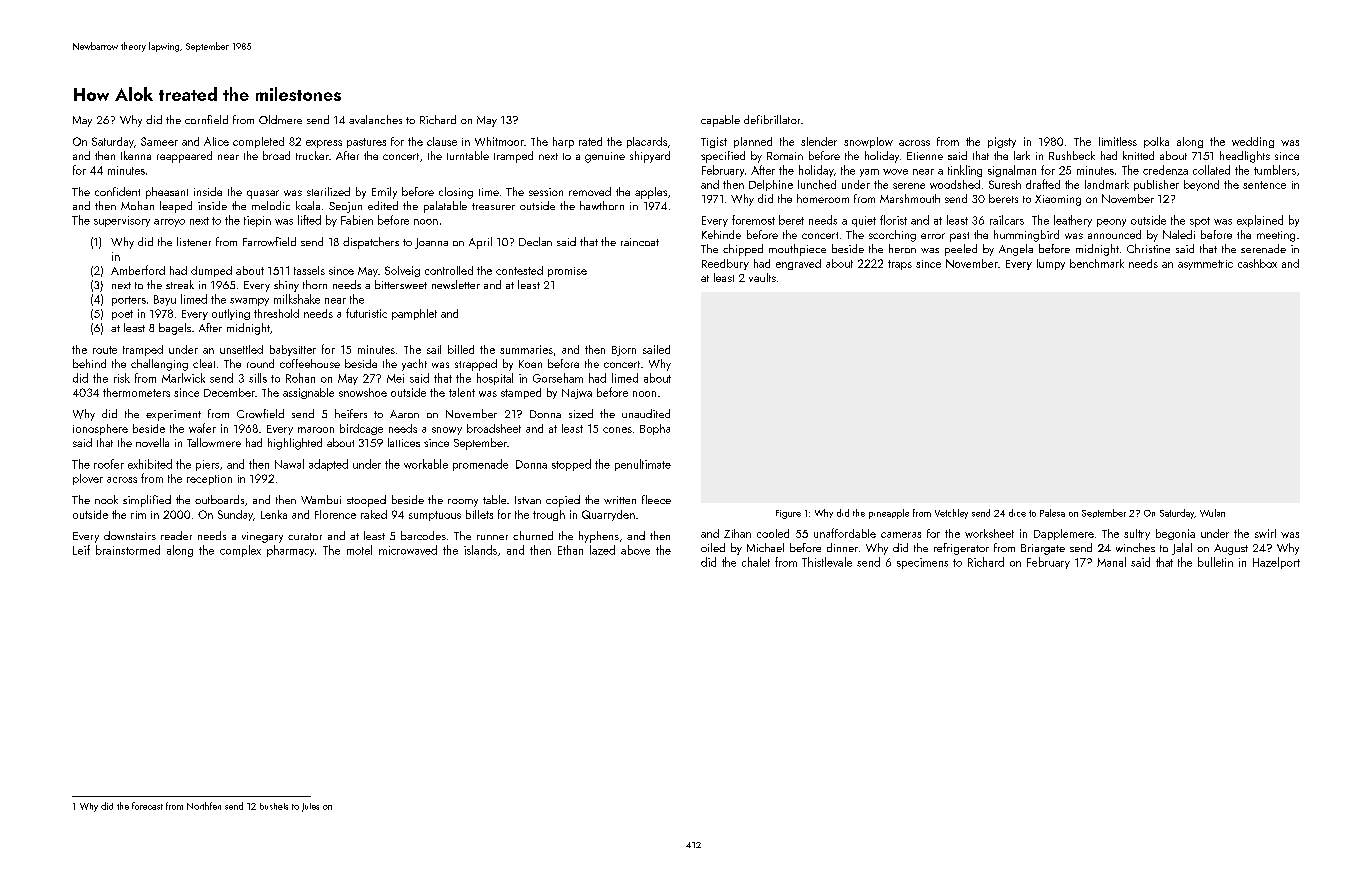  I want to click on Wulan, so click(1212, 513).
